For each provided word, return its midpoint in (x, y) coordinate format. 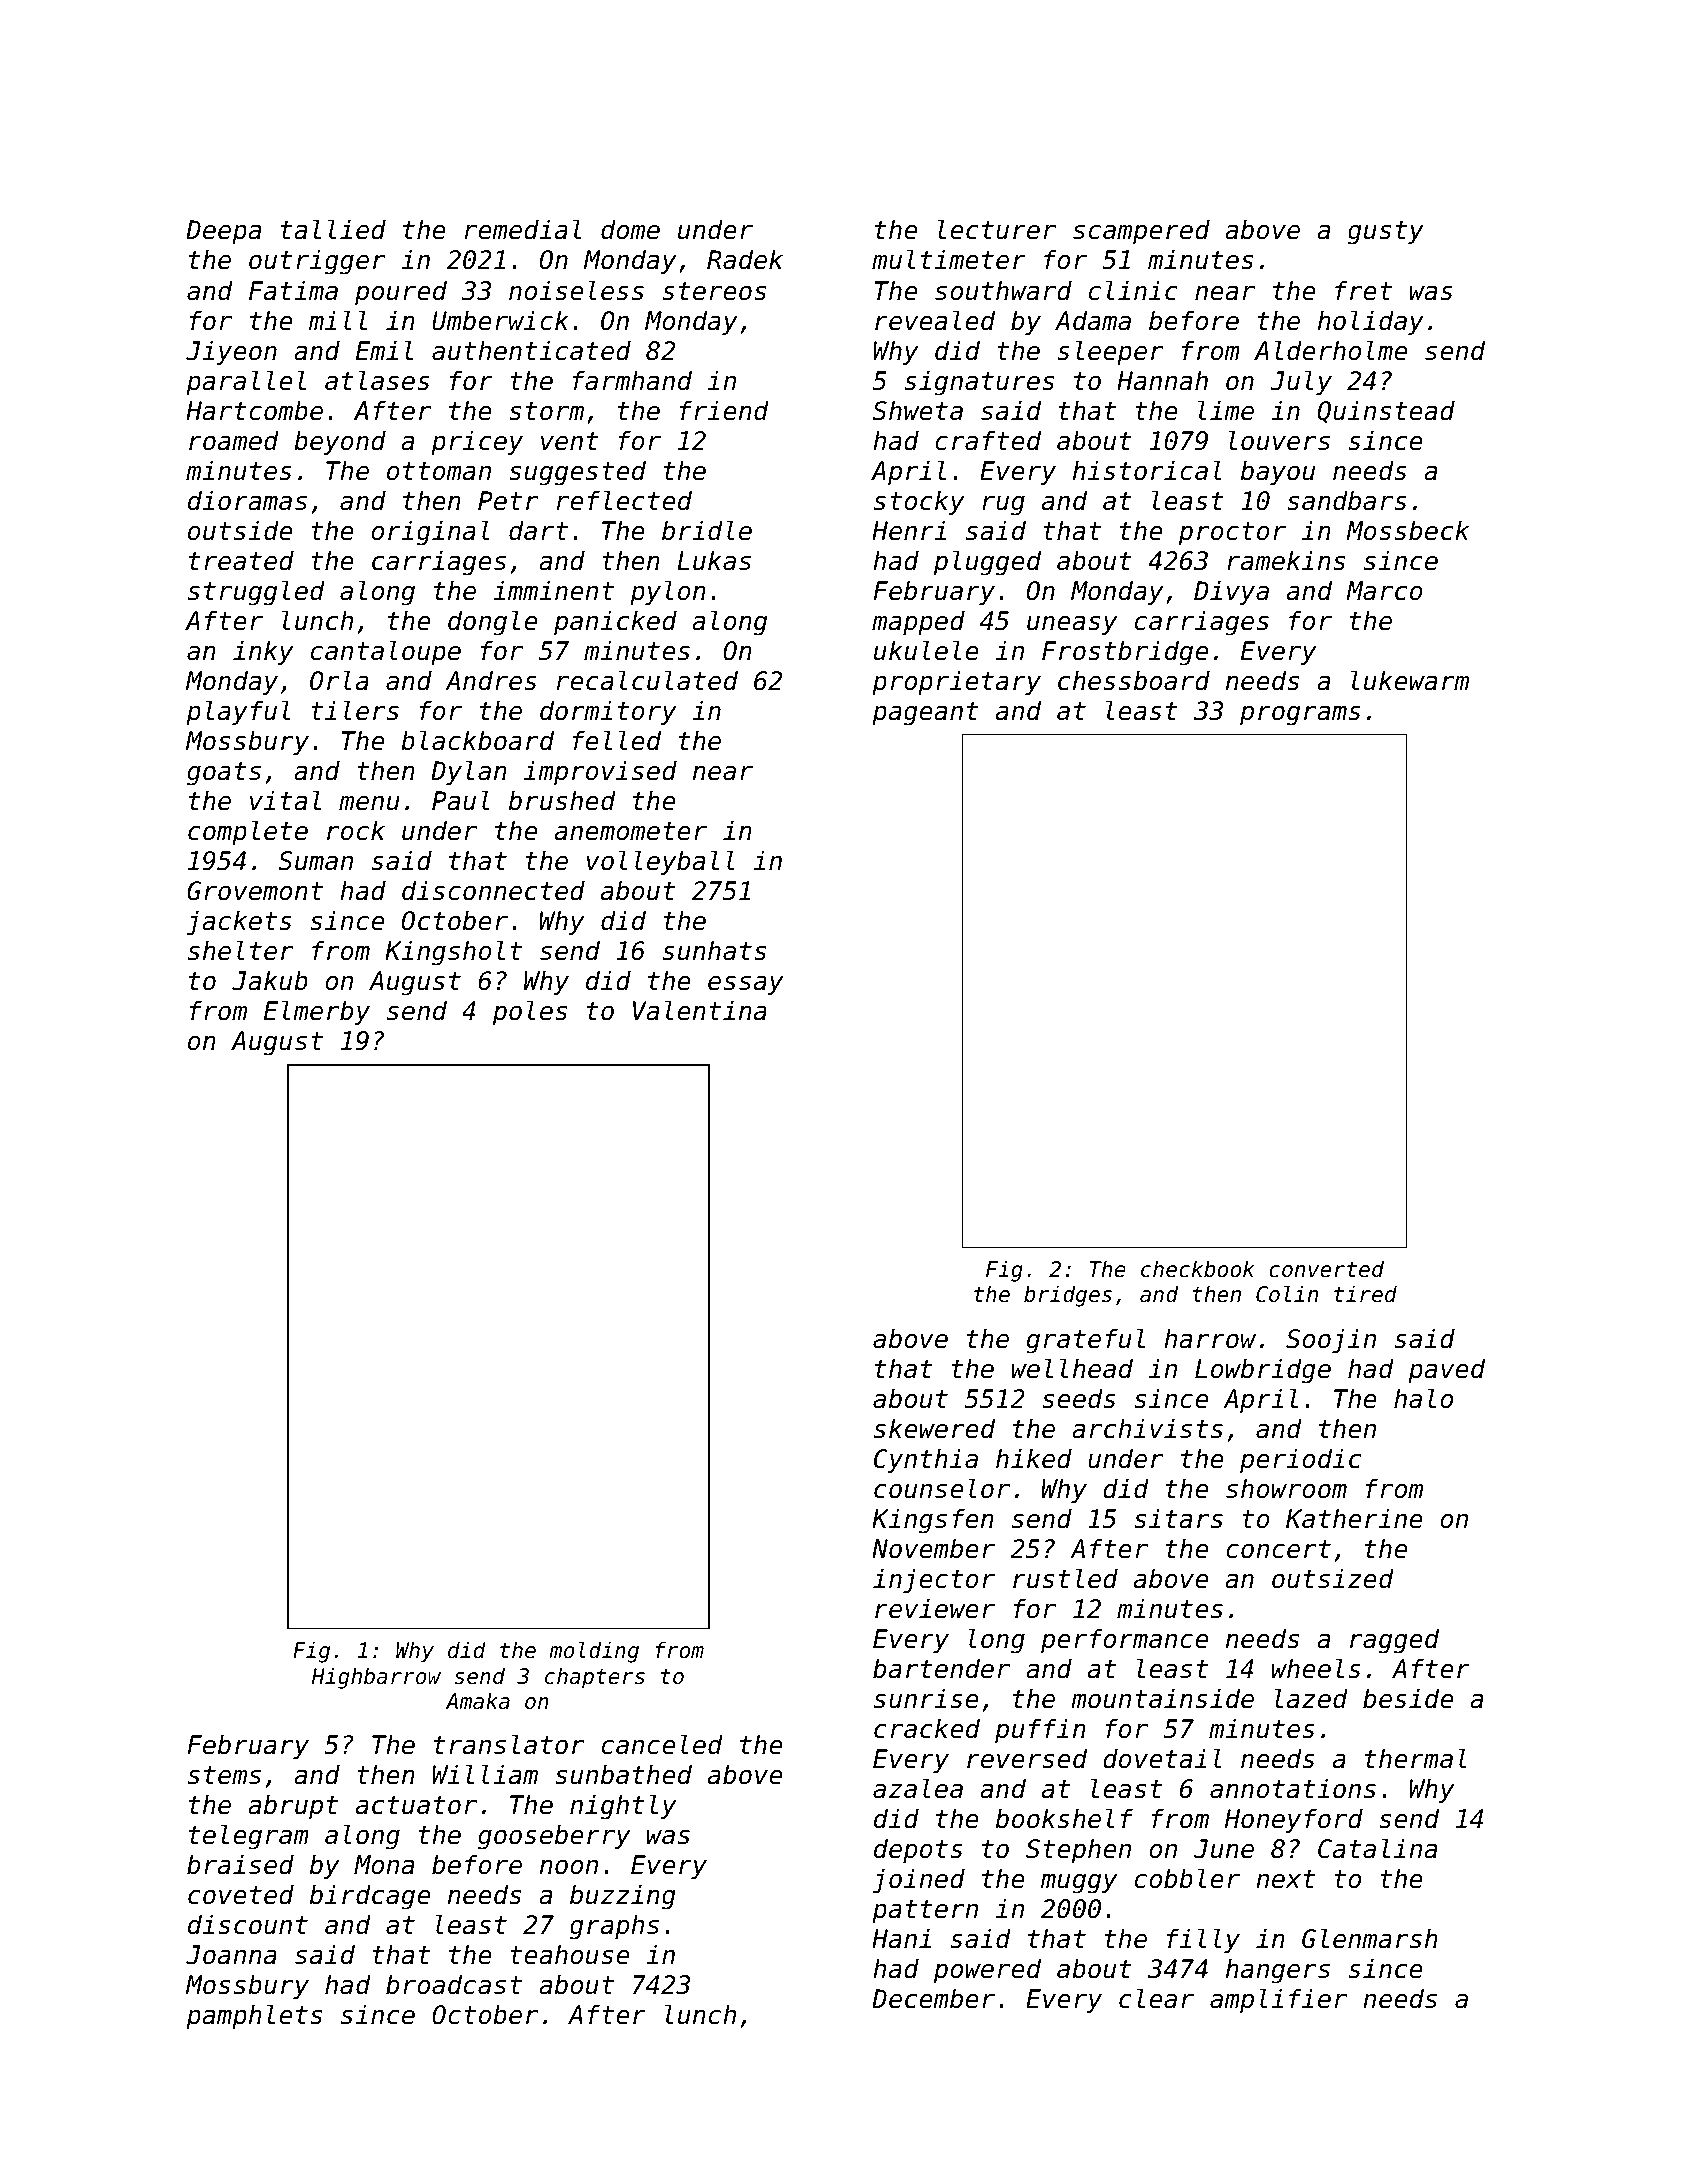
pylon (668, 593)
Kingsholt (453, 953)
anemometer (631, 831)
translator (509, 1744)
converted (1326, 1269)
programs (1300, 716)
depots (918, 1851)
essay (745, 986)
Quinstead (1386, 411)
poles (530, 1013)
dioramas (247, 500)
